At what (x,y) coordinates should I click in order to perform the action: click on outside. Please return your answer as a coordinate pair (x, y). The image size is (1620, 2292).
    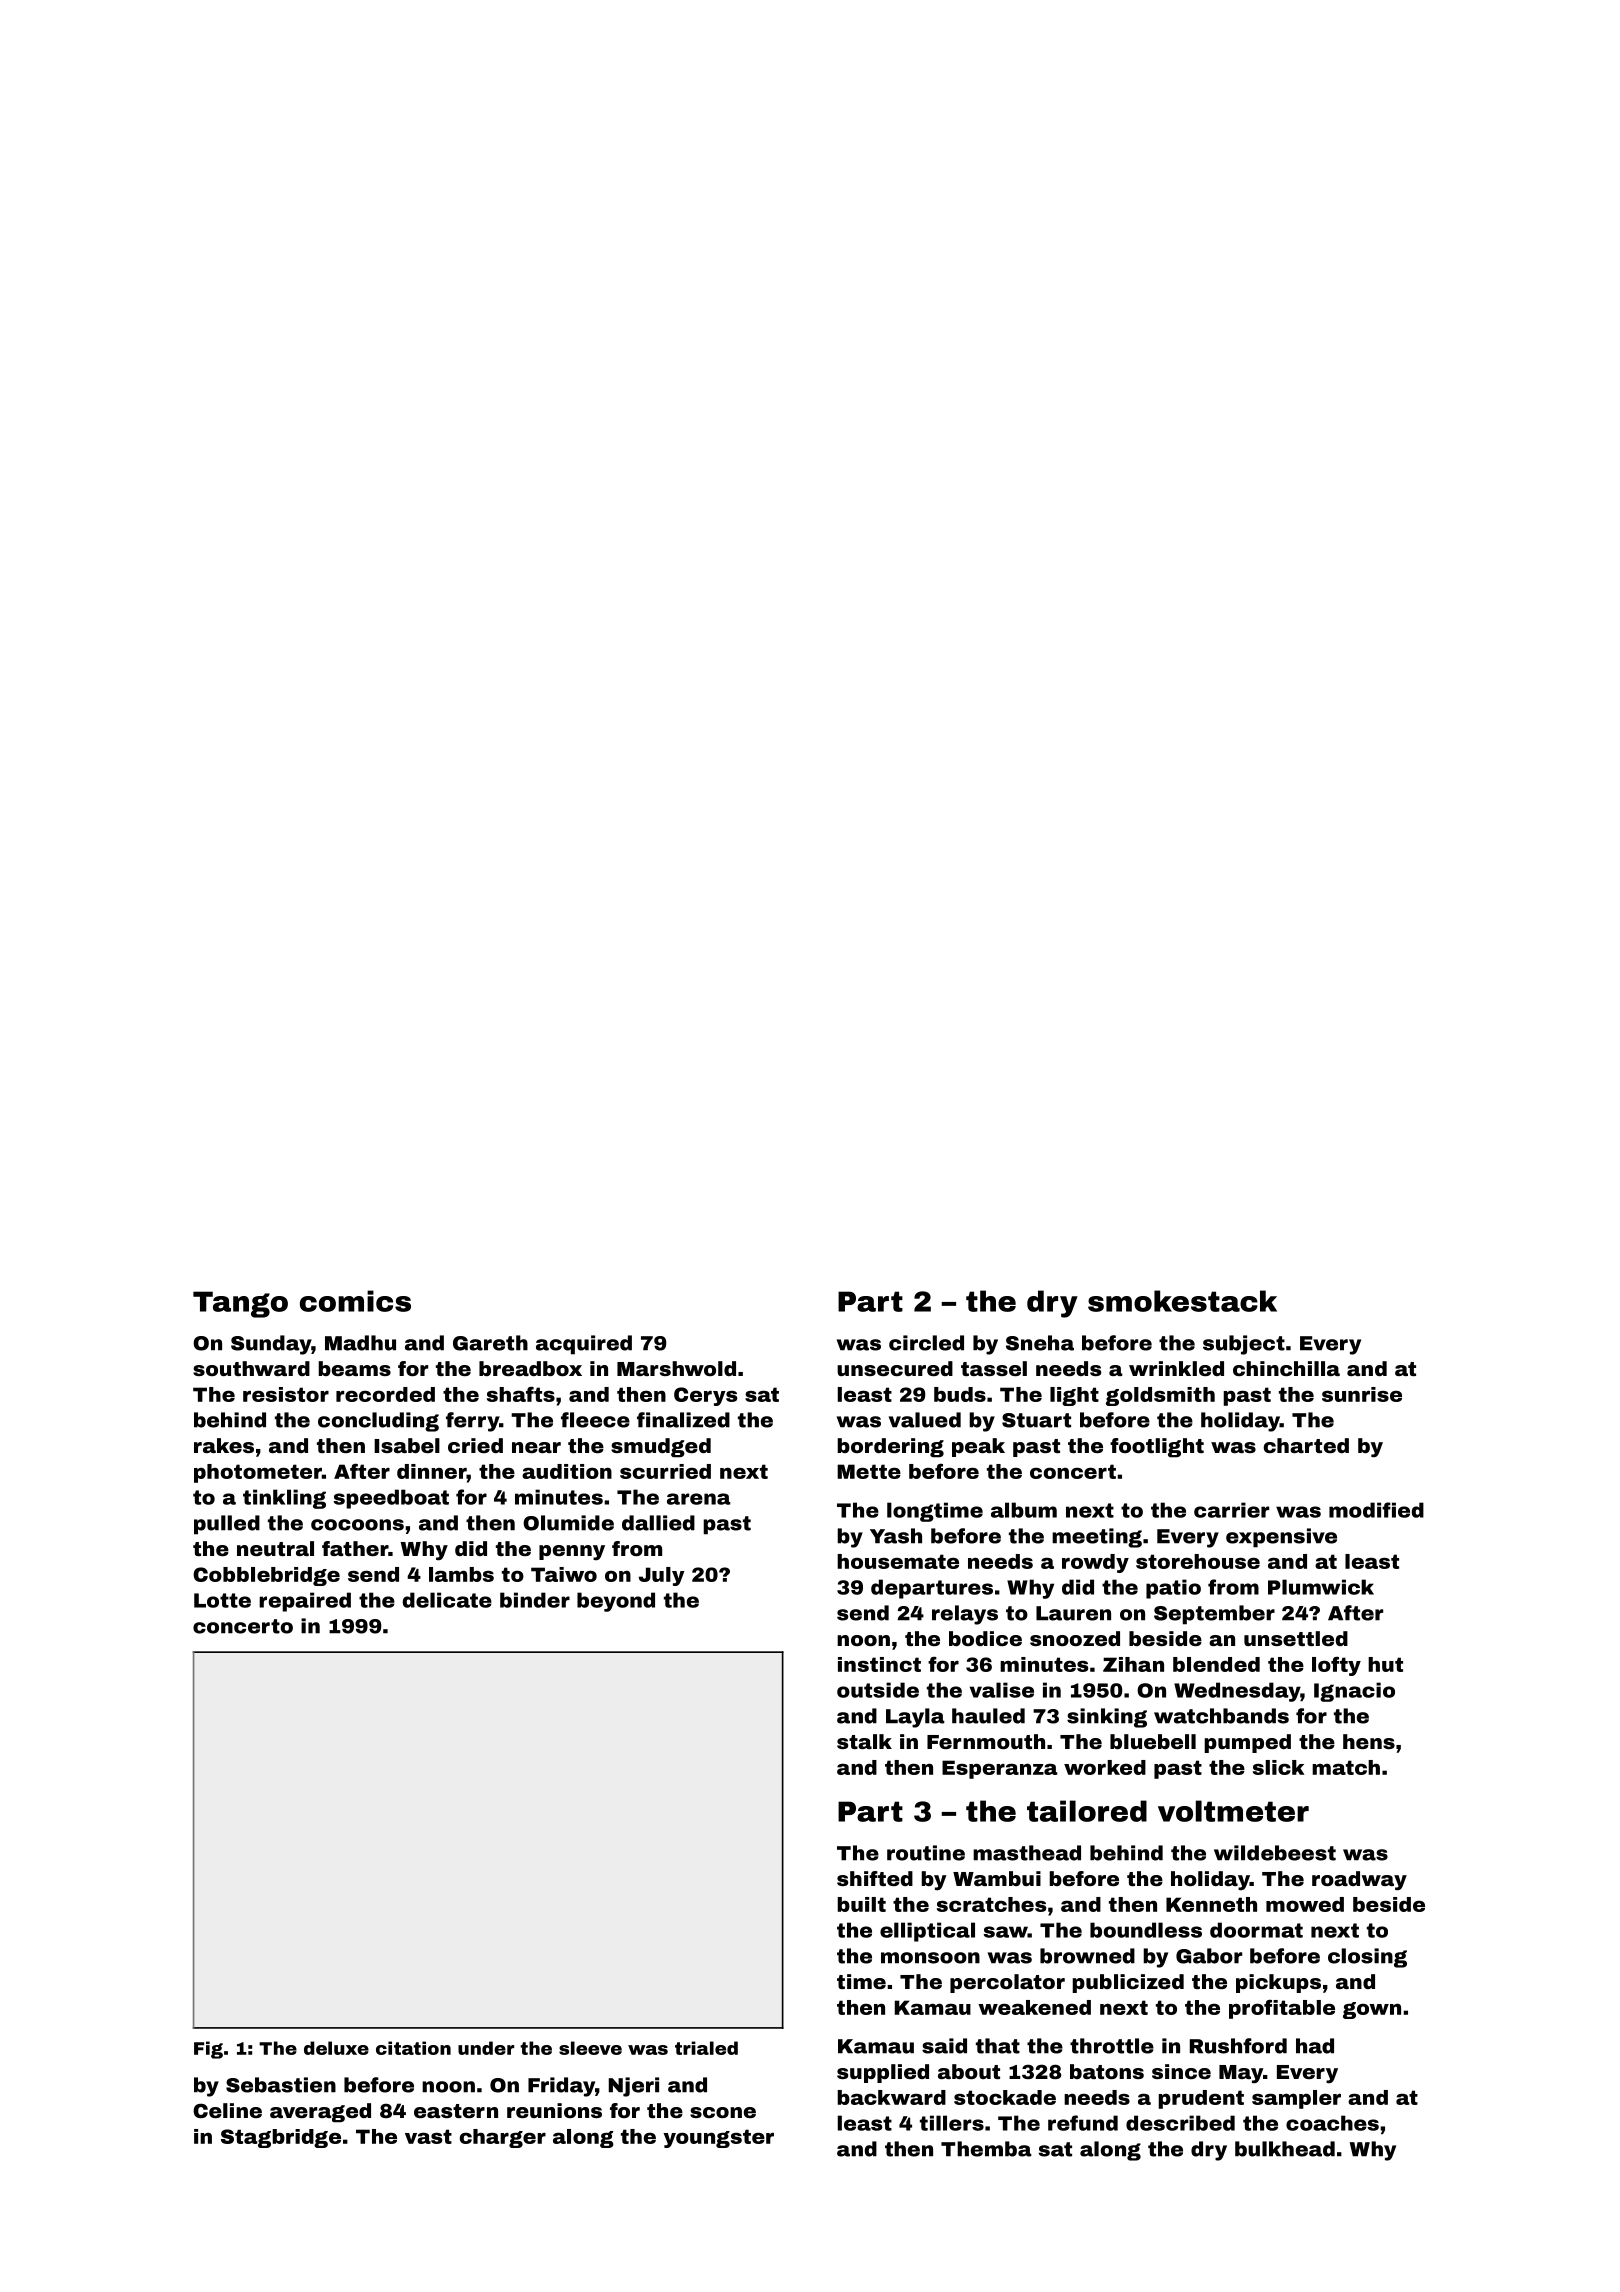
    Looking at the image, I should click on (878, 1690).
